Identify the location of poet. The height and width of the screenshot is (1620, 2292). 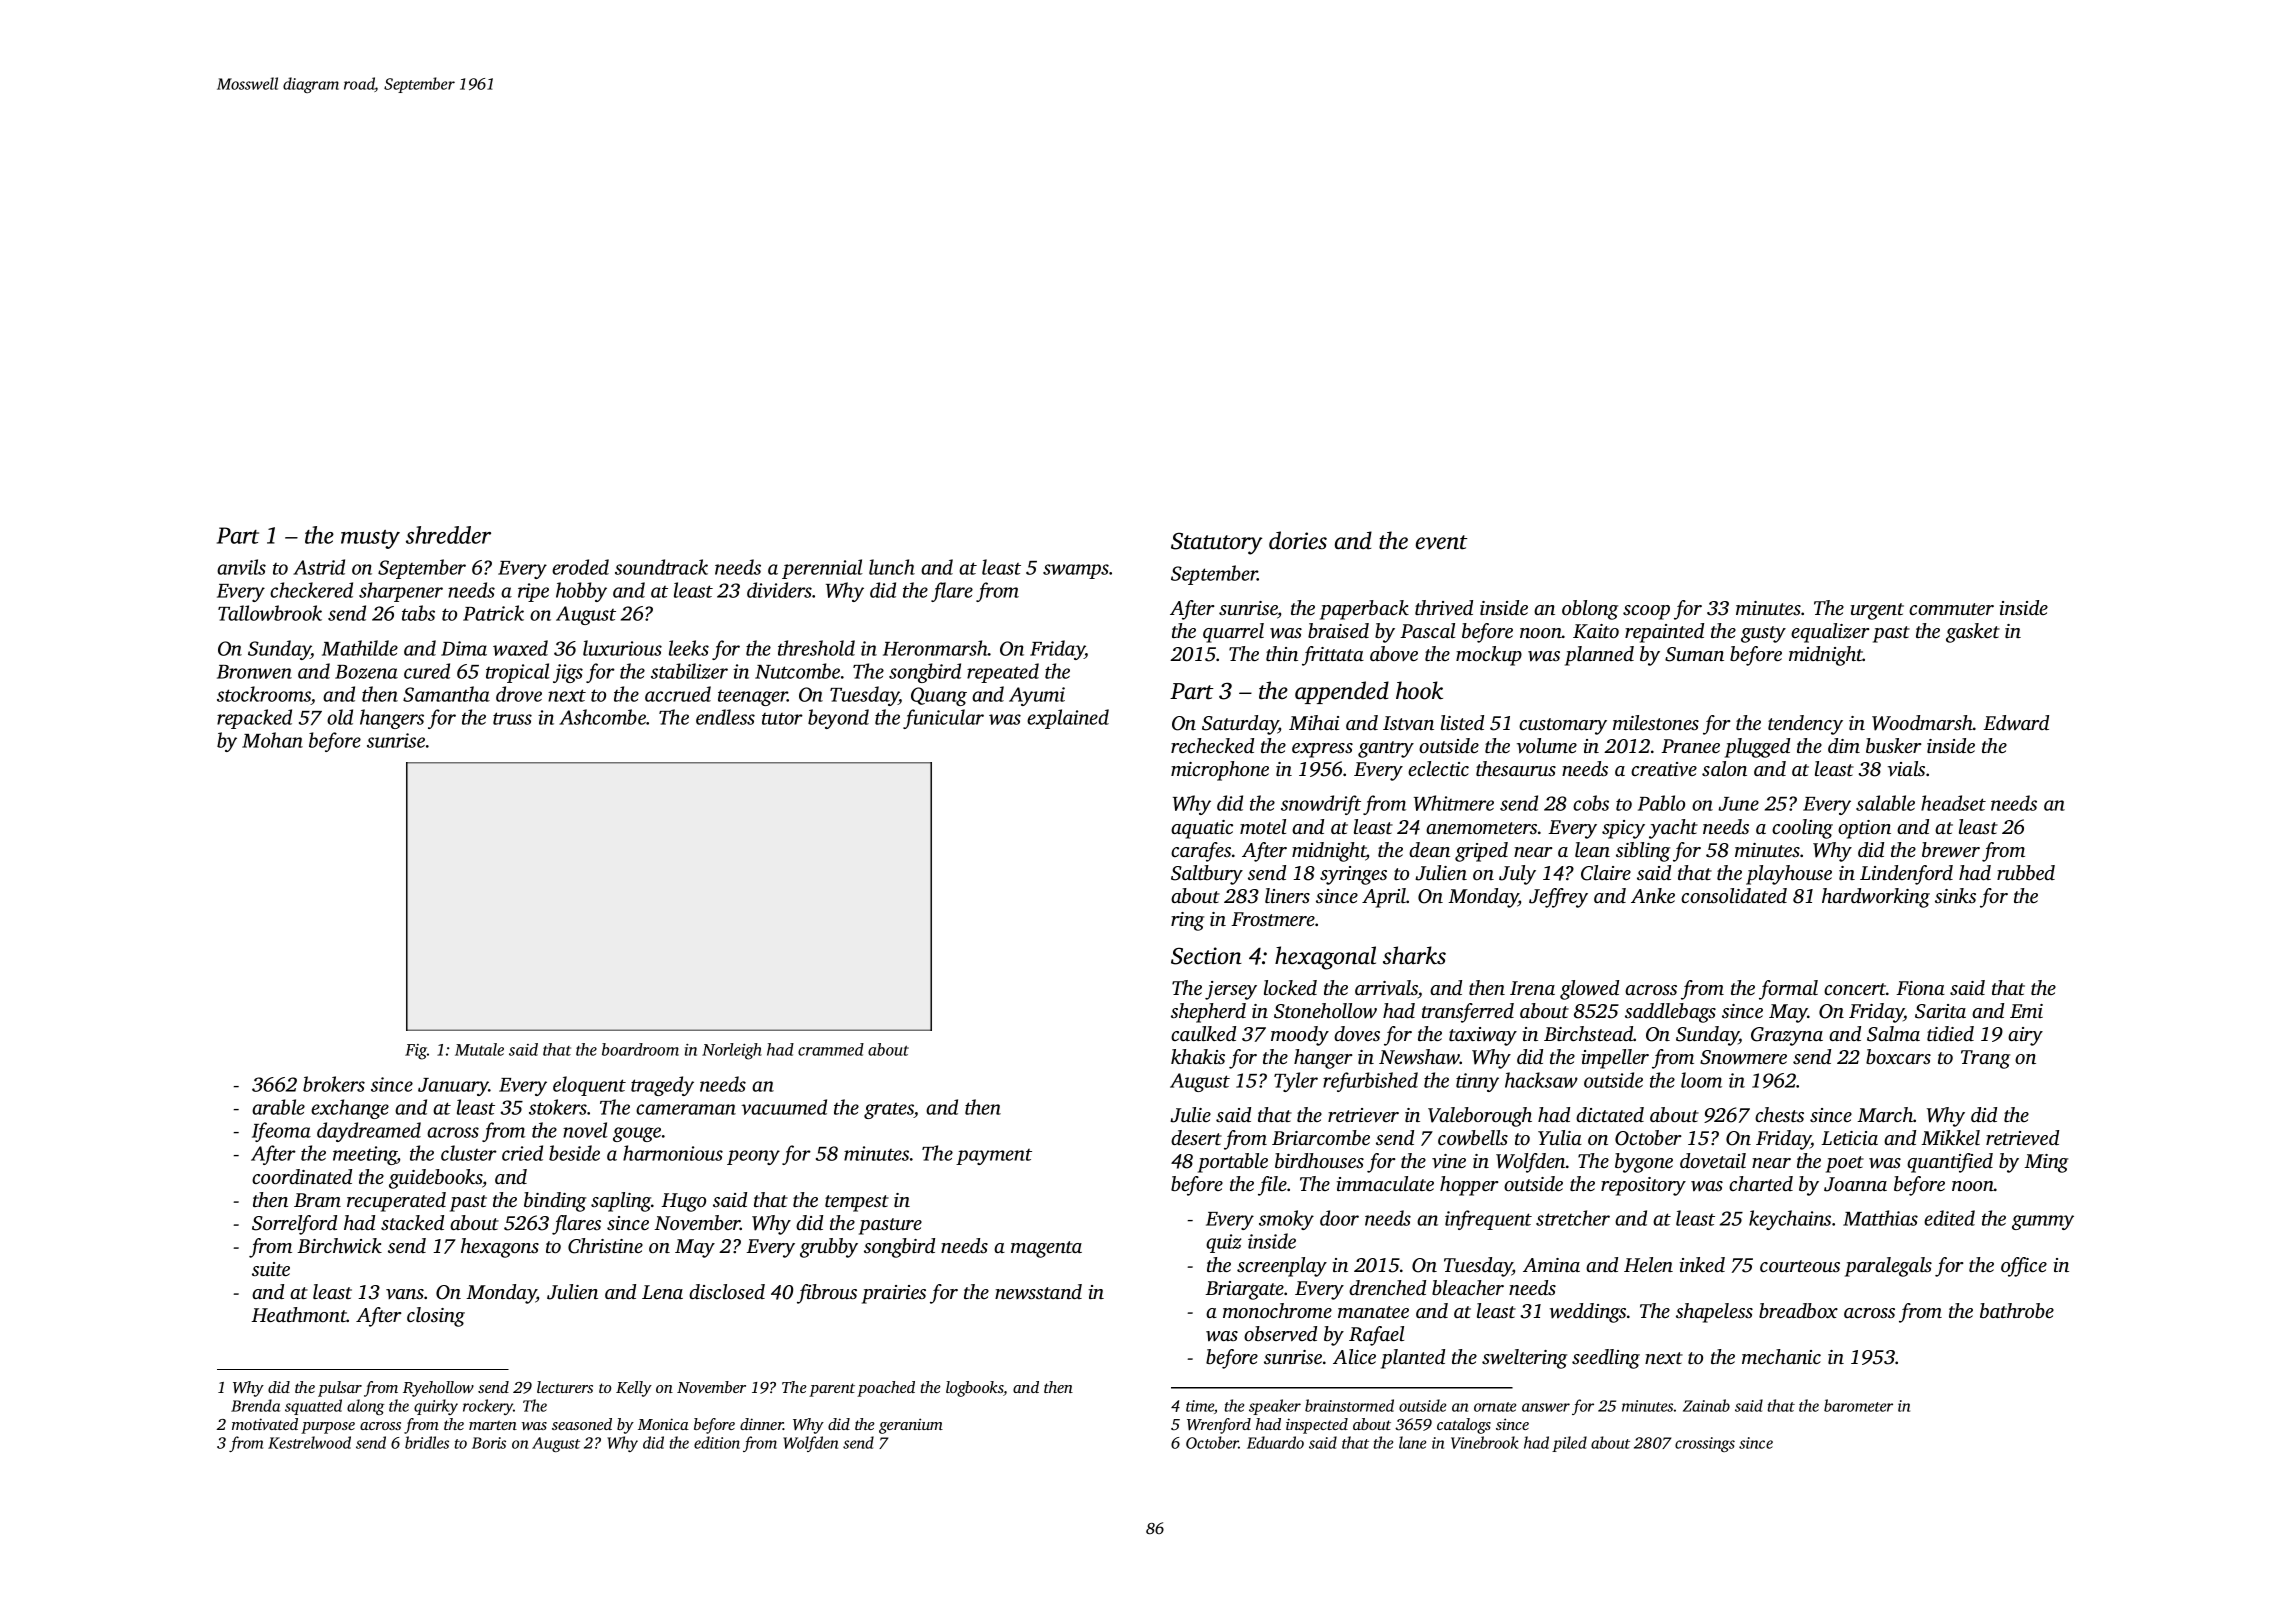
(1845, 1164).
